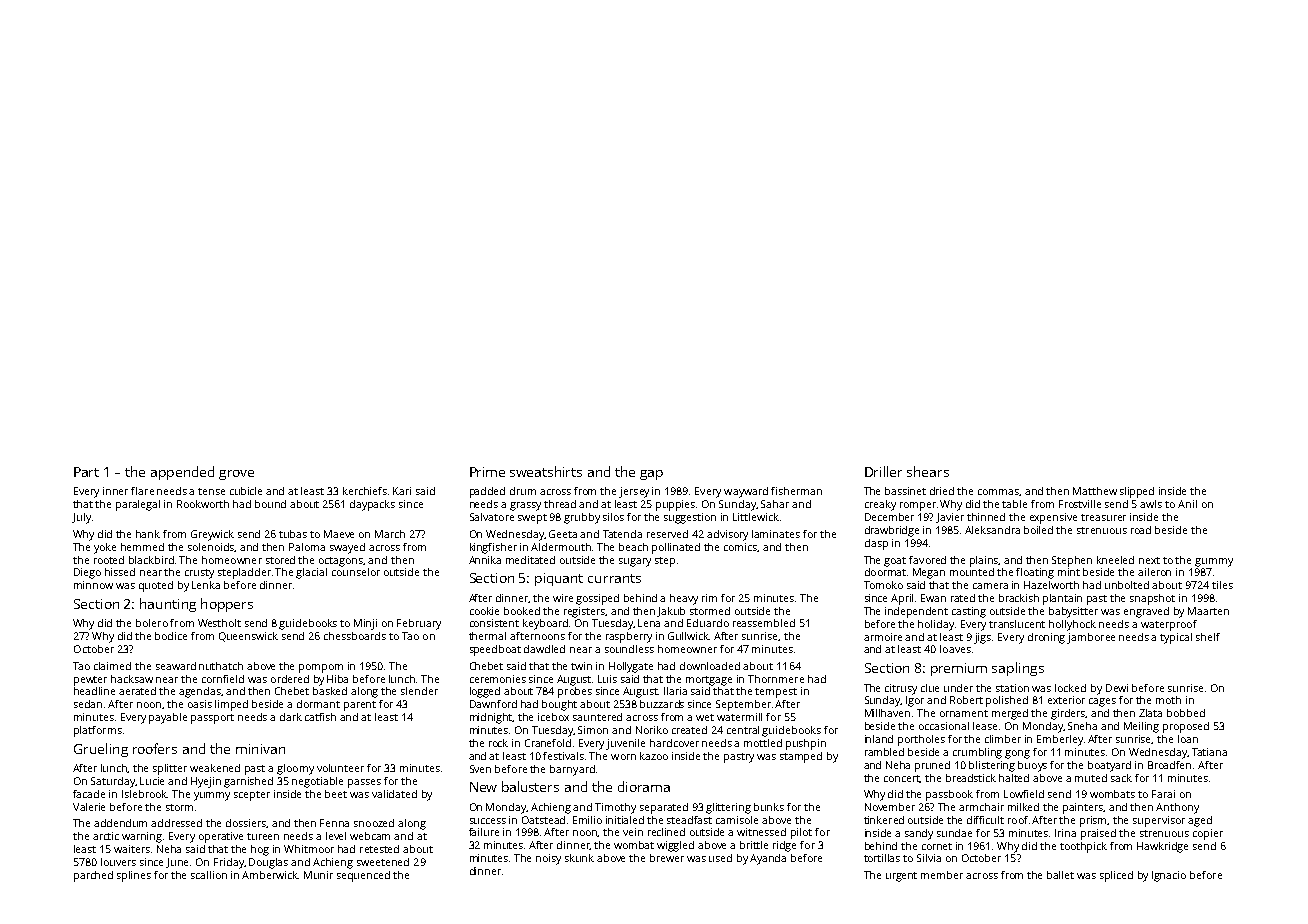  I want to click on thinned, so click(986, 517).
